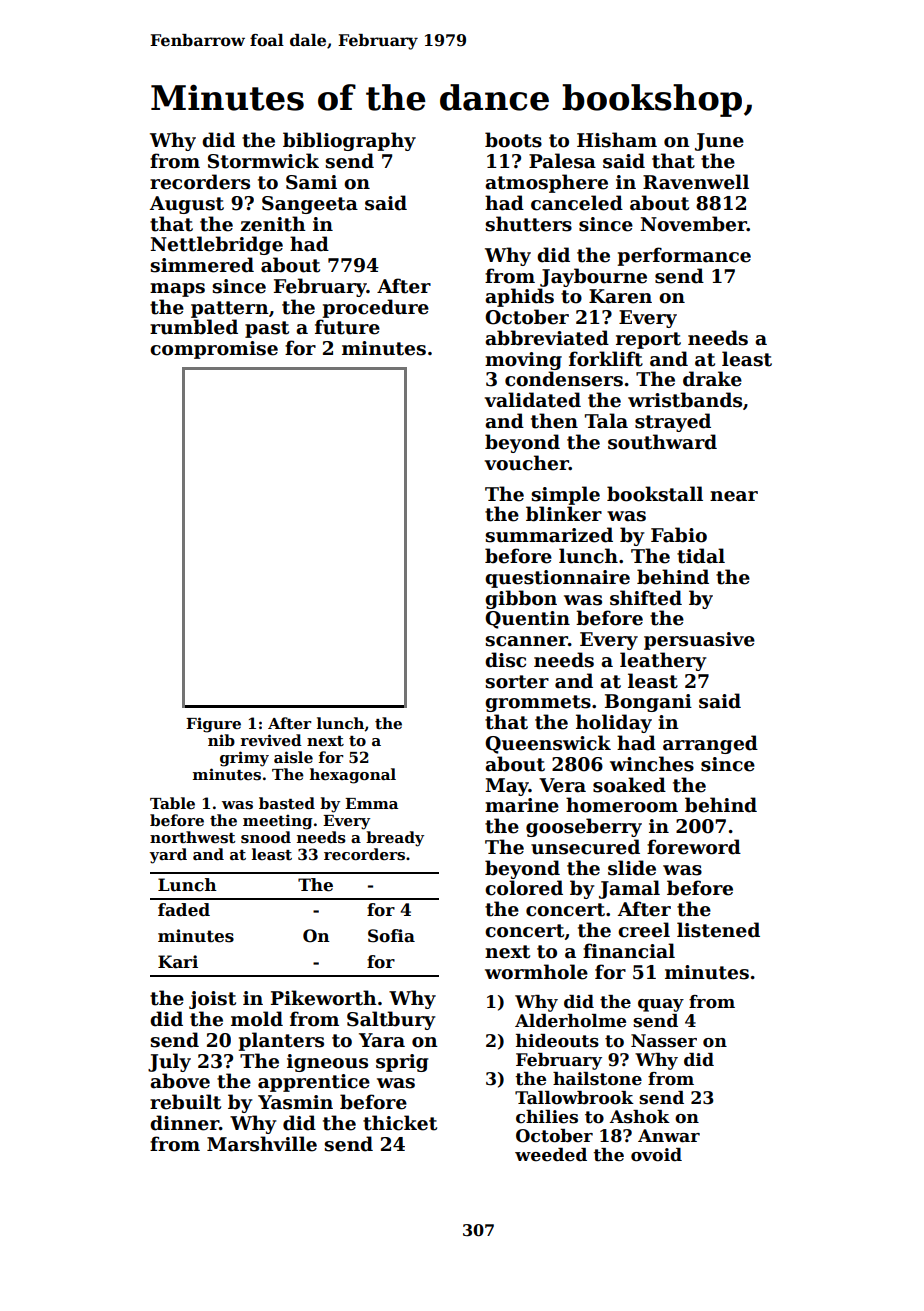 This screenshot has width=924, height=1311. Describe the element at coordinates (719, 142) in the screenshot. I see `June` at that location.
